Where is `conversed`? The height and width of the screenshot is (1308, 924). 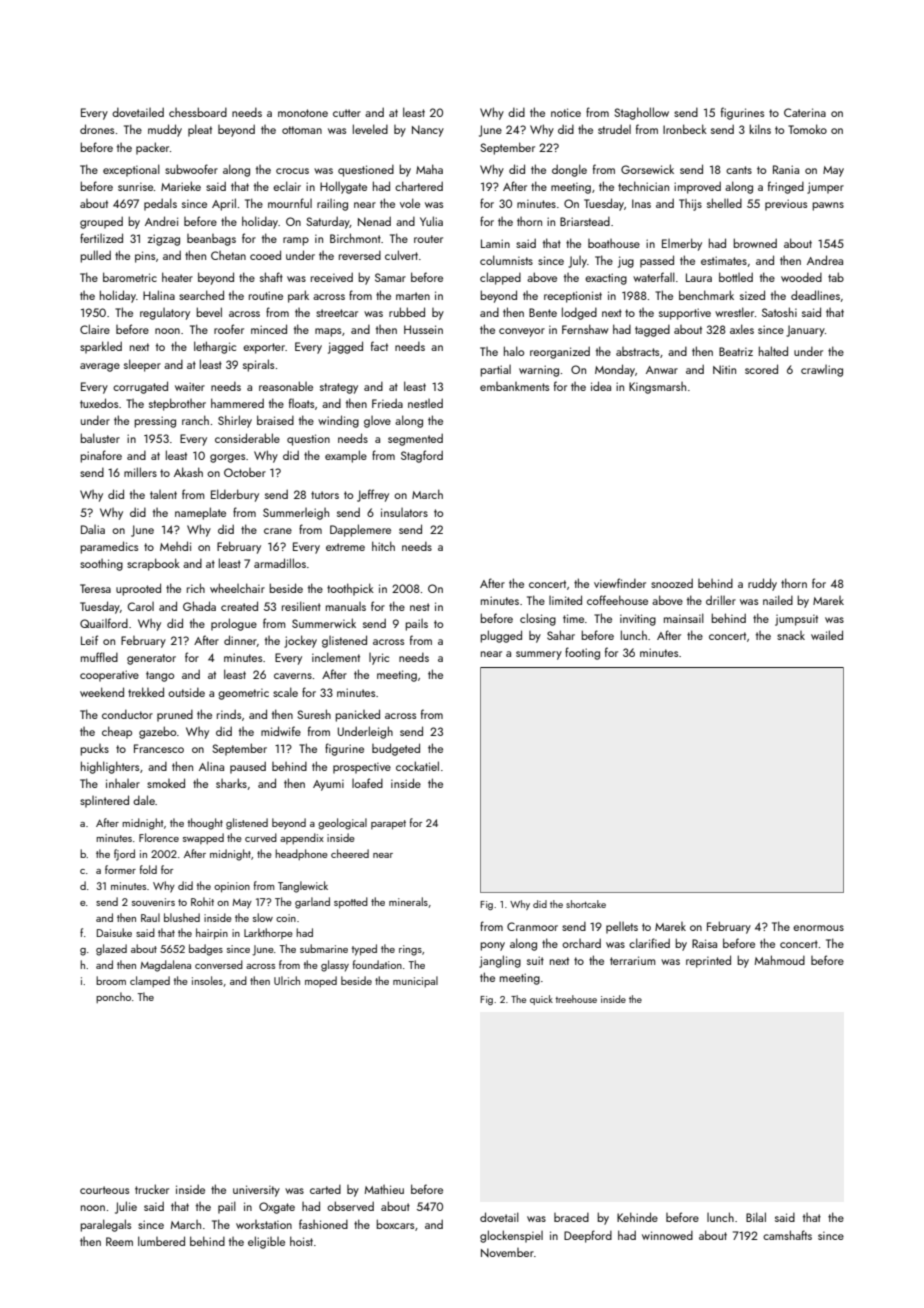
conversed is located at coordinates (219, 964).
